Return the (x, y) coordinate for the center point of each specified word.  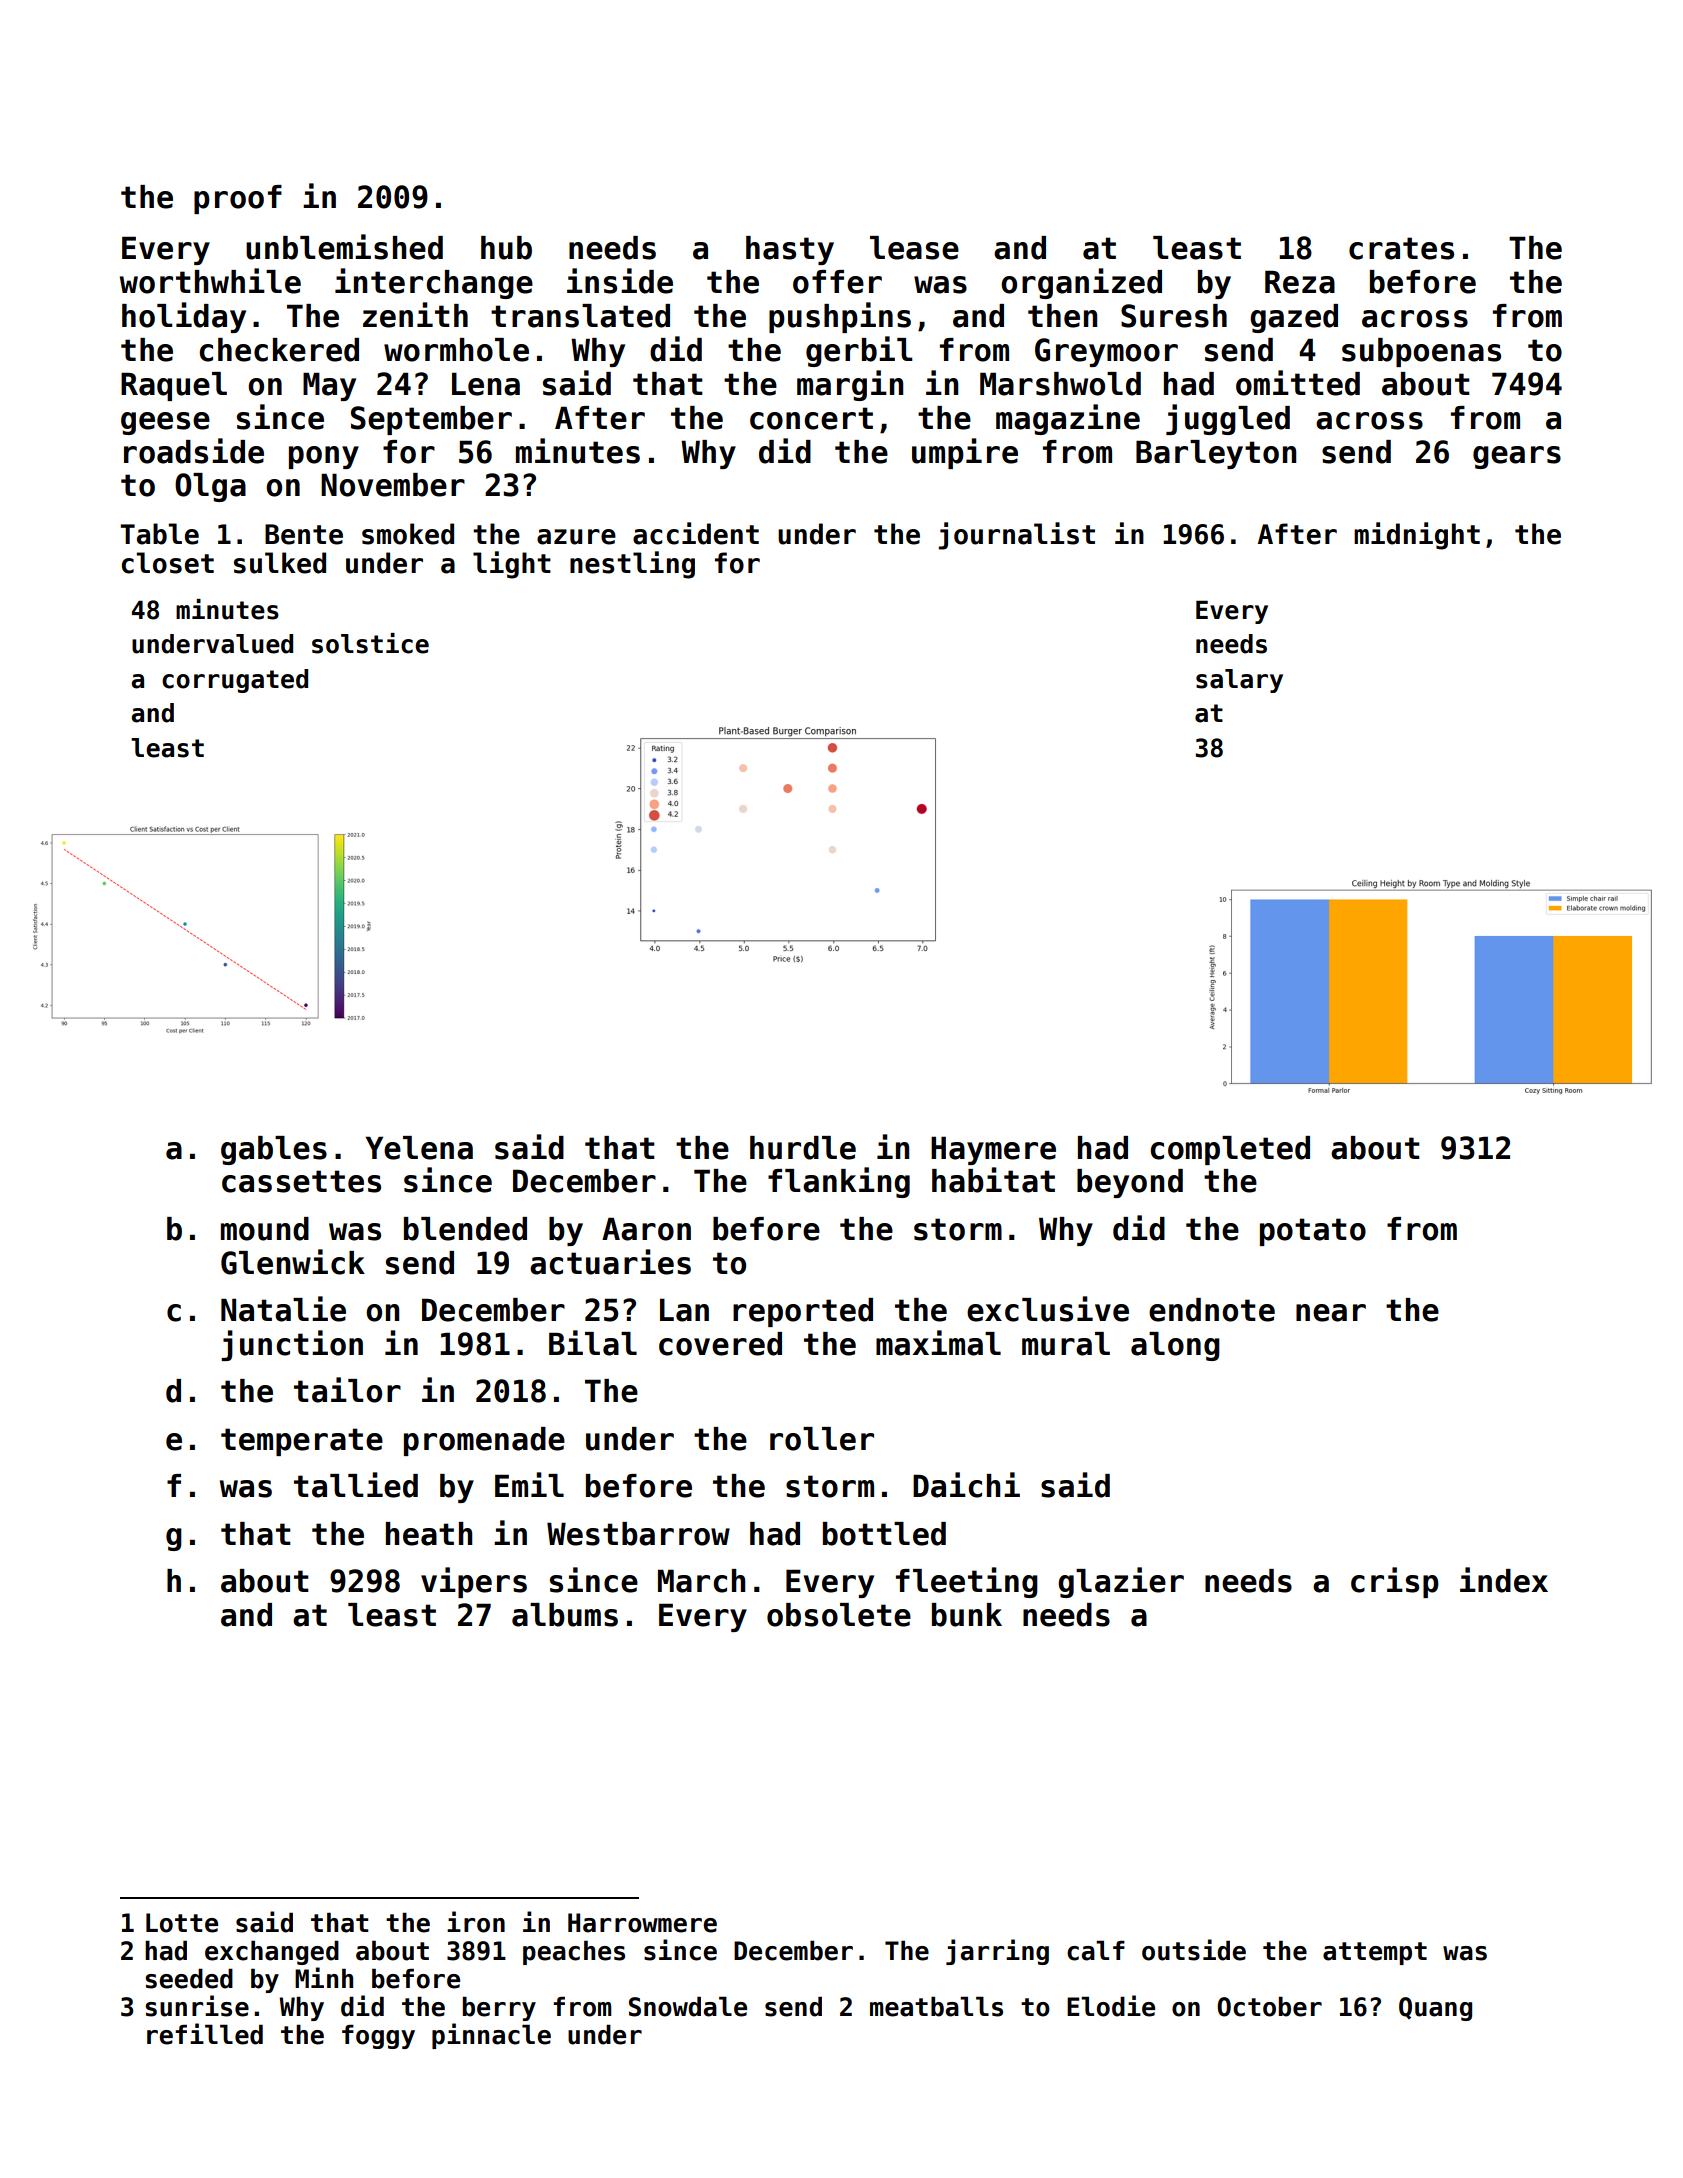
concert (811, 418)
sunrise (197, 2006)
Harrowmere (642, 1923)
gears (1517, 457)
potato (1313, 1232)
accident (696, 533)
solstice (370, 643)
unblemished (344, 247)
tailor (347, 1390)
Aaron (646, 1229)
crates (1401, 248)
